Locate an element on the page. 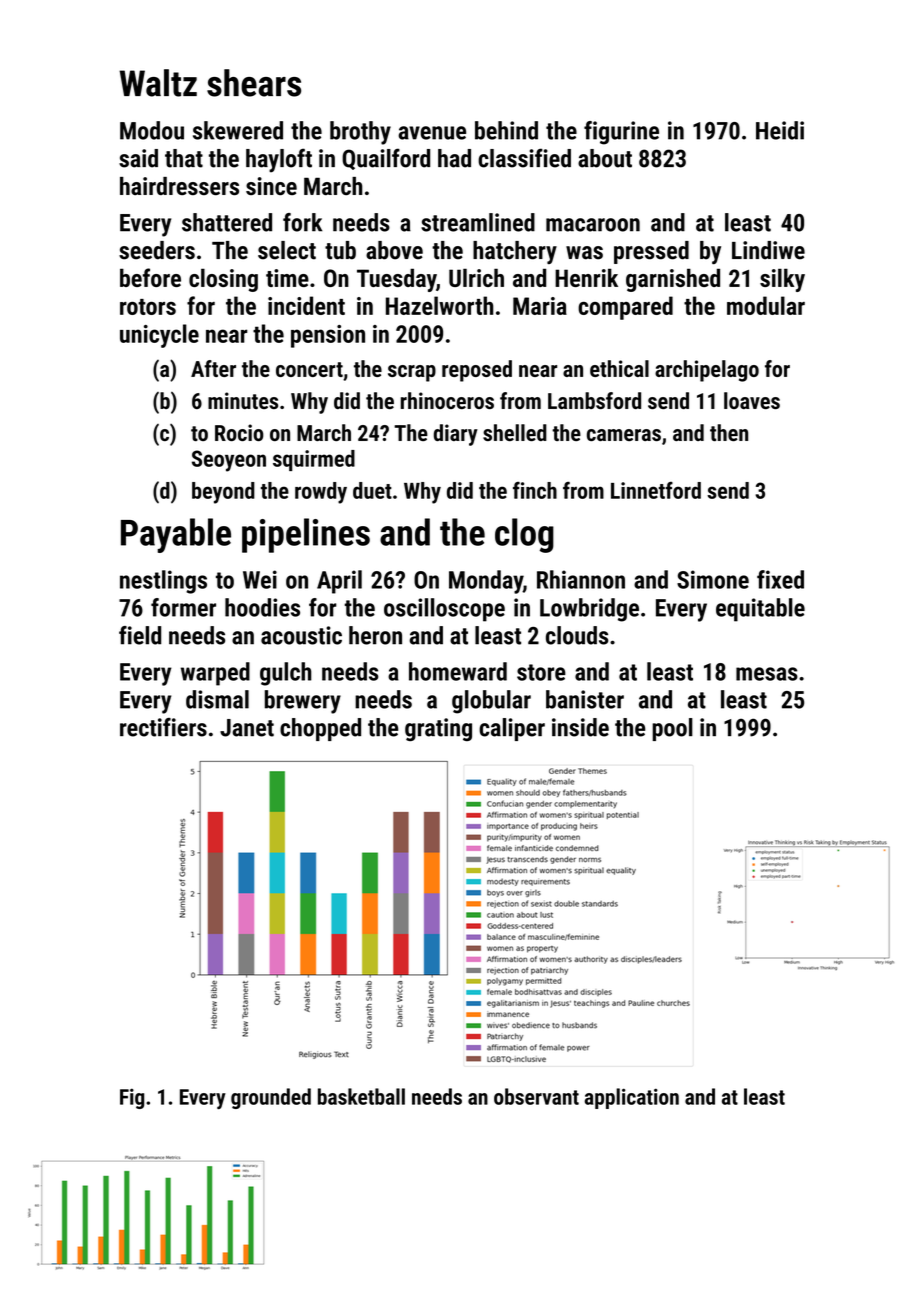 This document has height=1311, width=924. rectifiers is located at coordinates (163, 727).
